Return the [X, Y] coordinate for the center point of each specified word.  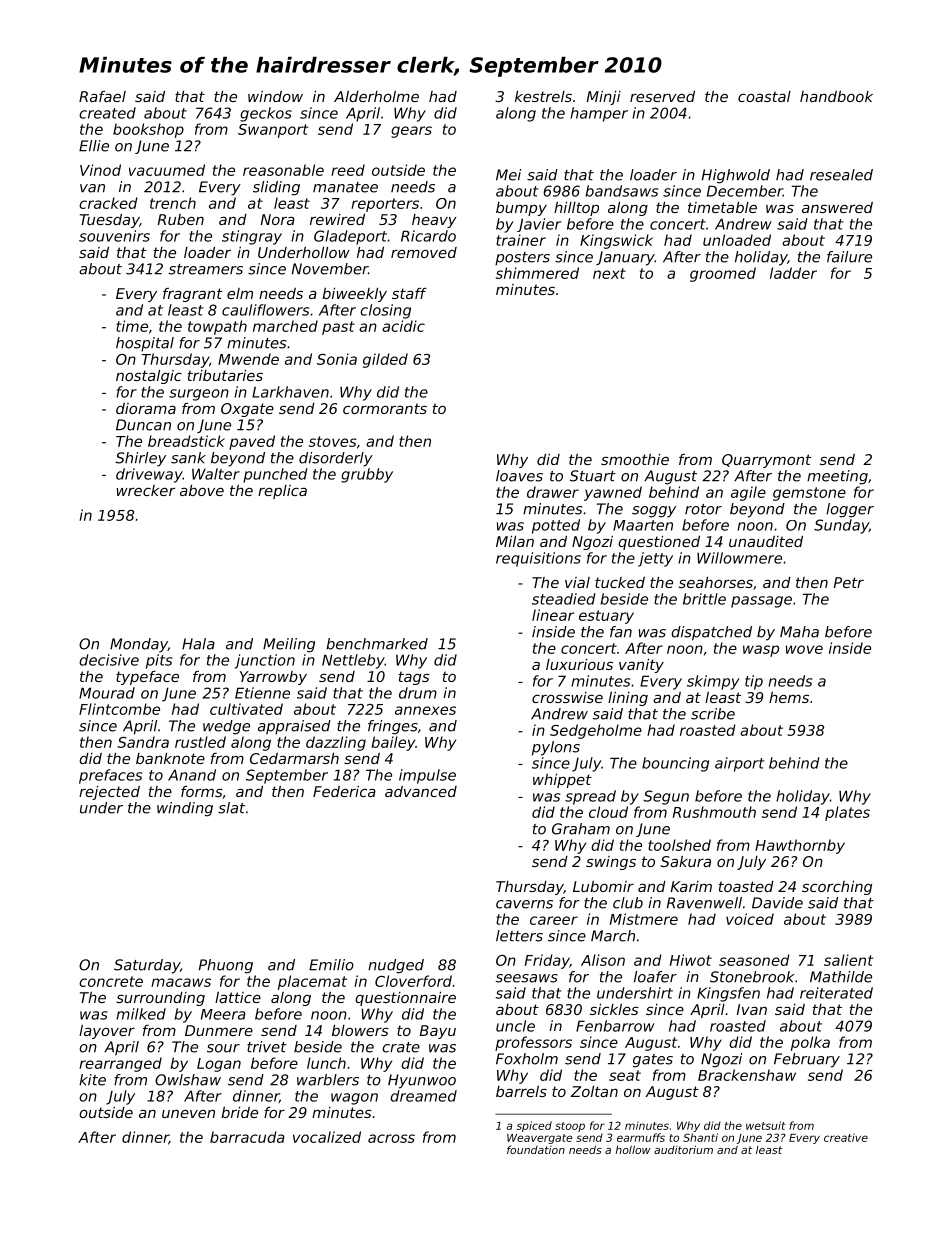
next [609, 273]
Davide [777, 903]
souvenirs [114, 236]
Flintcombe [119, 709]
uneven [188, 1114]
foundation [536, 1149]
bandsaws [621, 191]
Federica [344, 791]
